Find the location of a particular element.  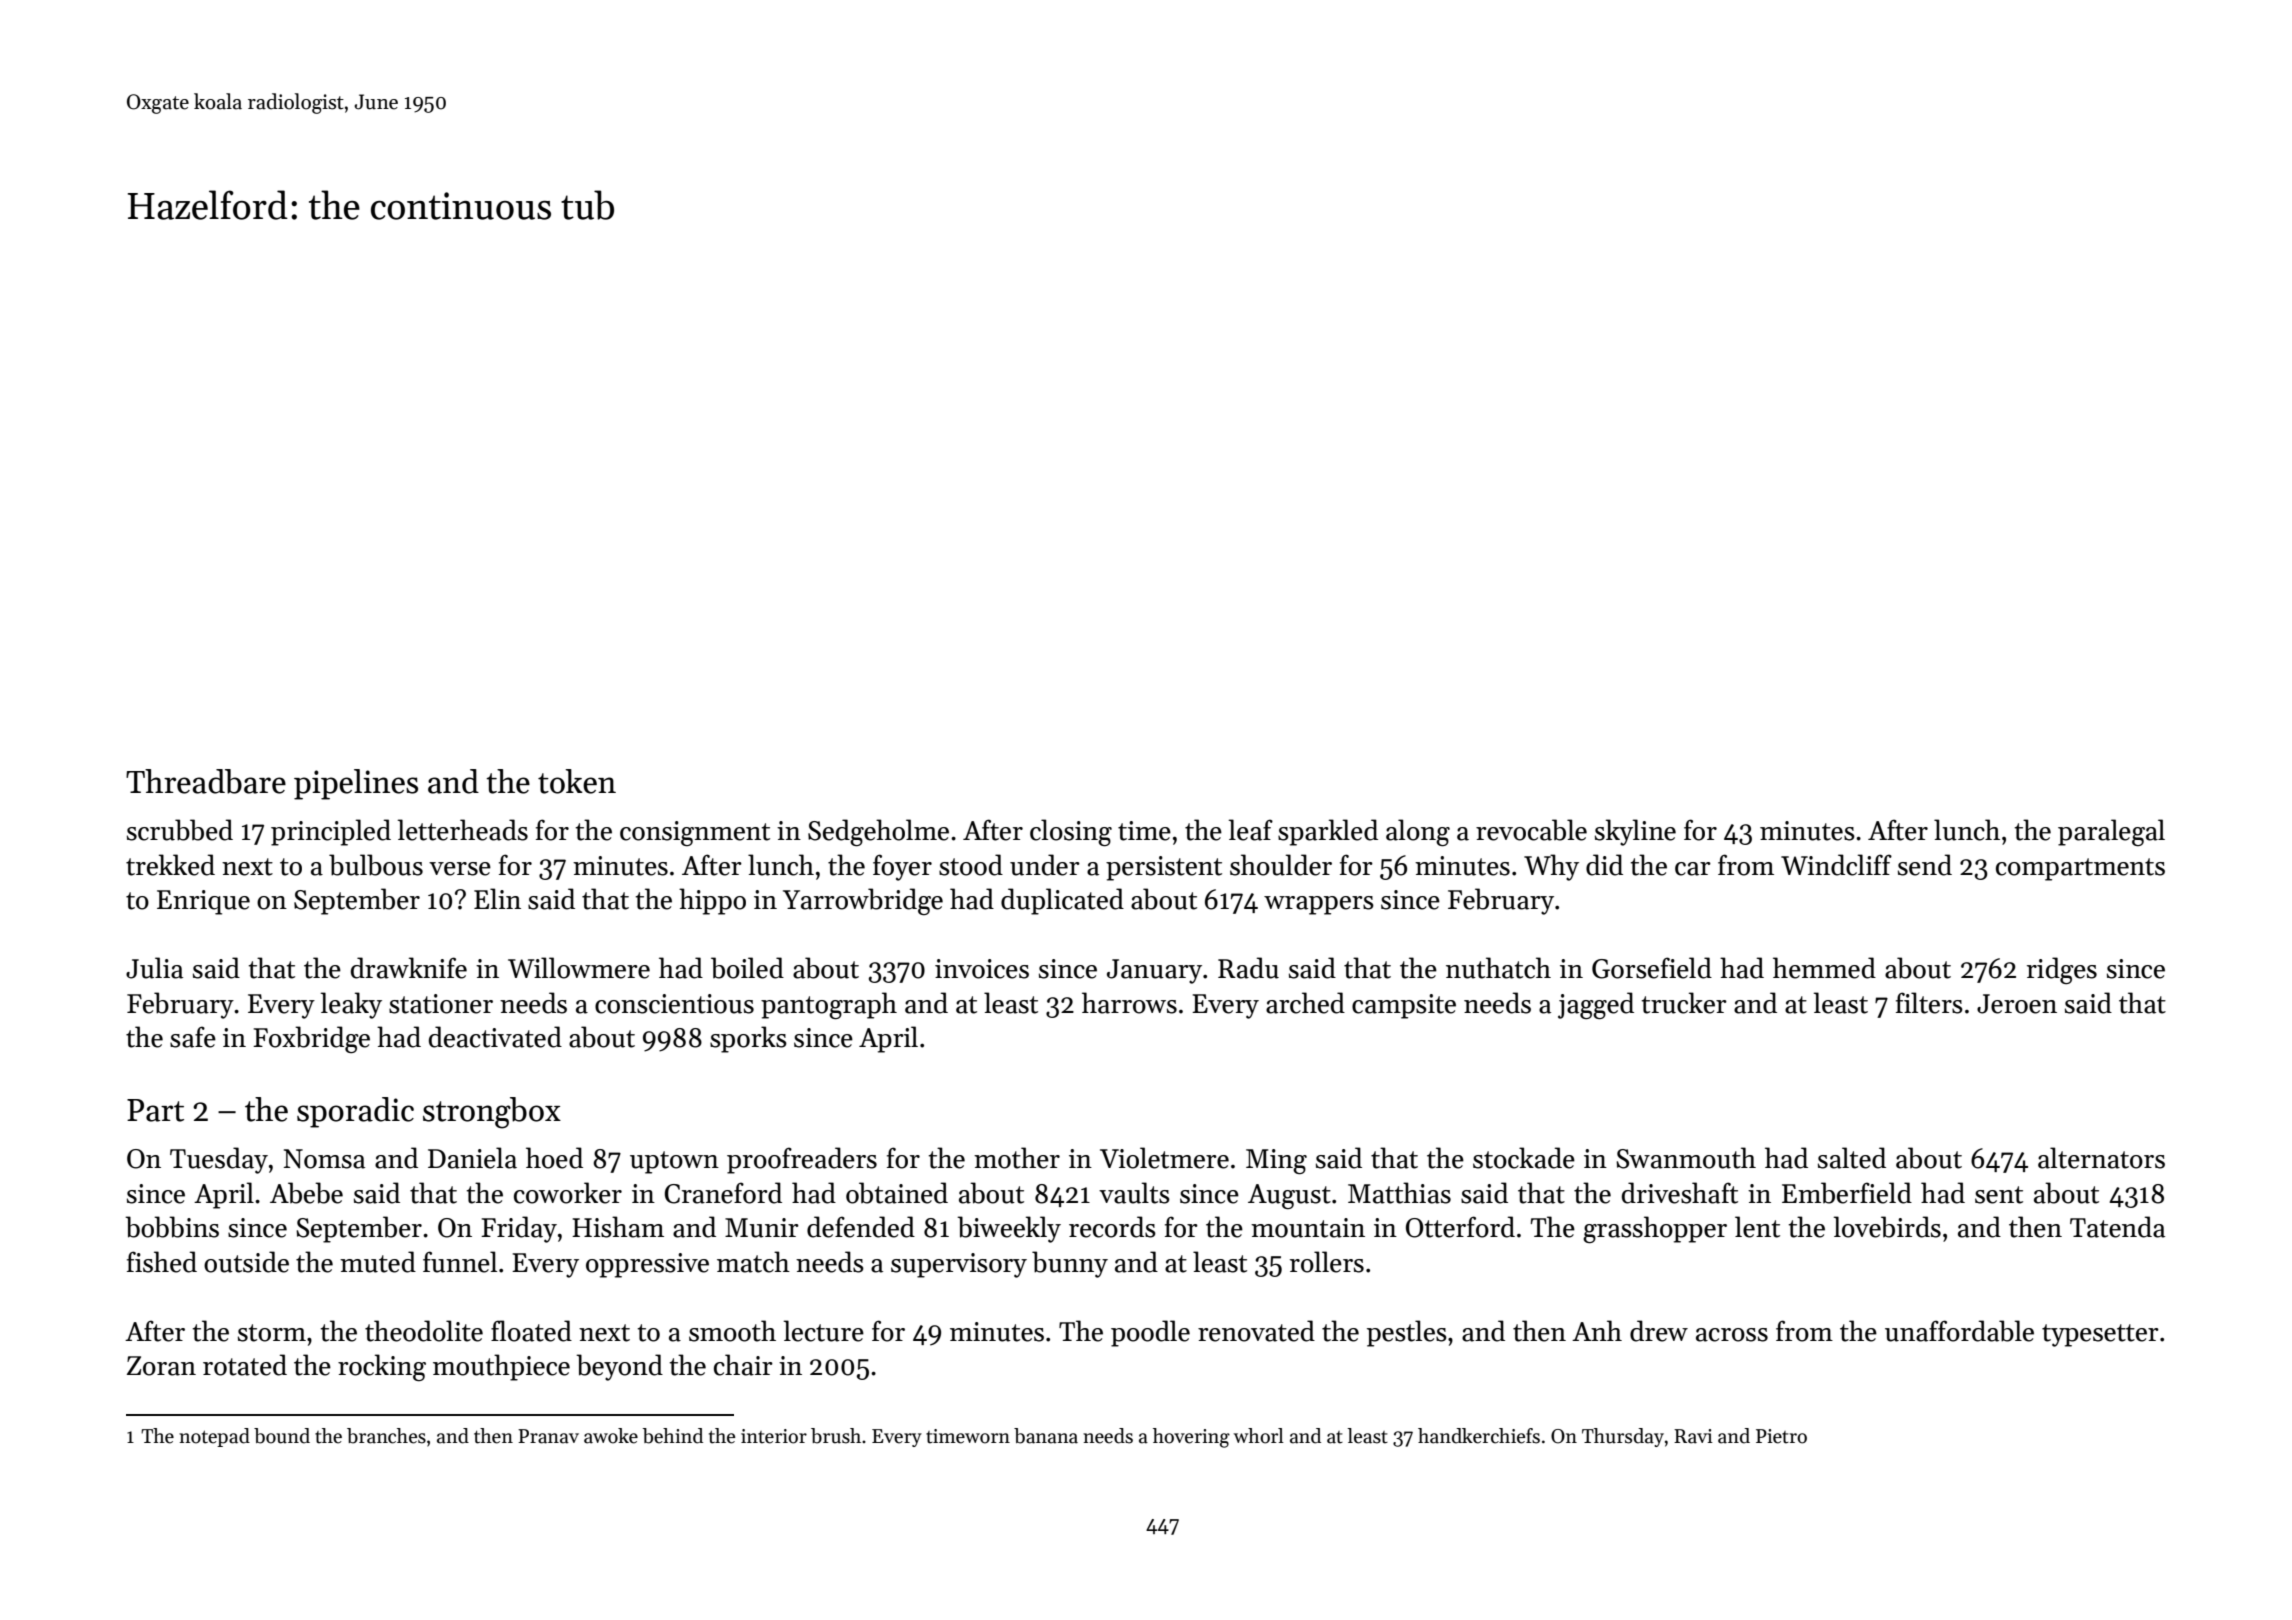

did is located at coordinates (1604, 865).
